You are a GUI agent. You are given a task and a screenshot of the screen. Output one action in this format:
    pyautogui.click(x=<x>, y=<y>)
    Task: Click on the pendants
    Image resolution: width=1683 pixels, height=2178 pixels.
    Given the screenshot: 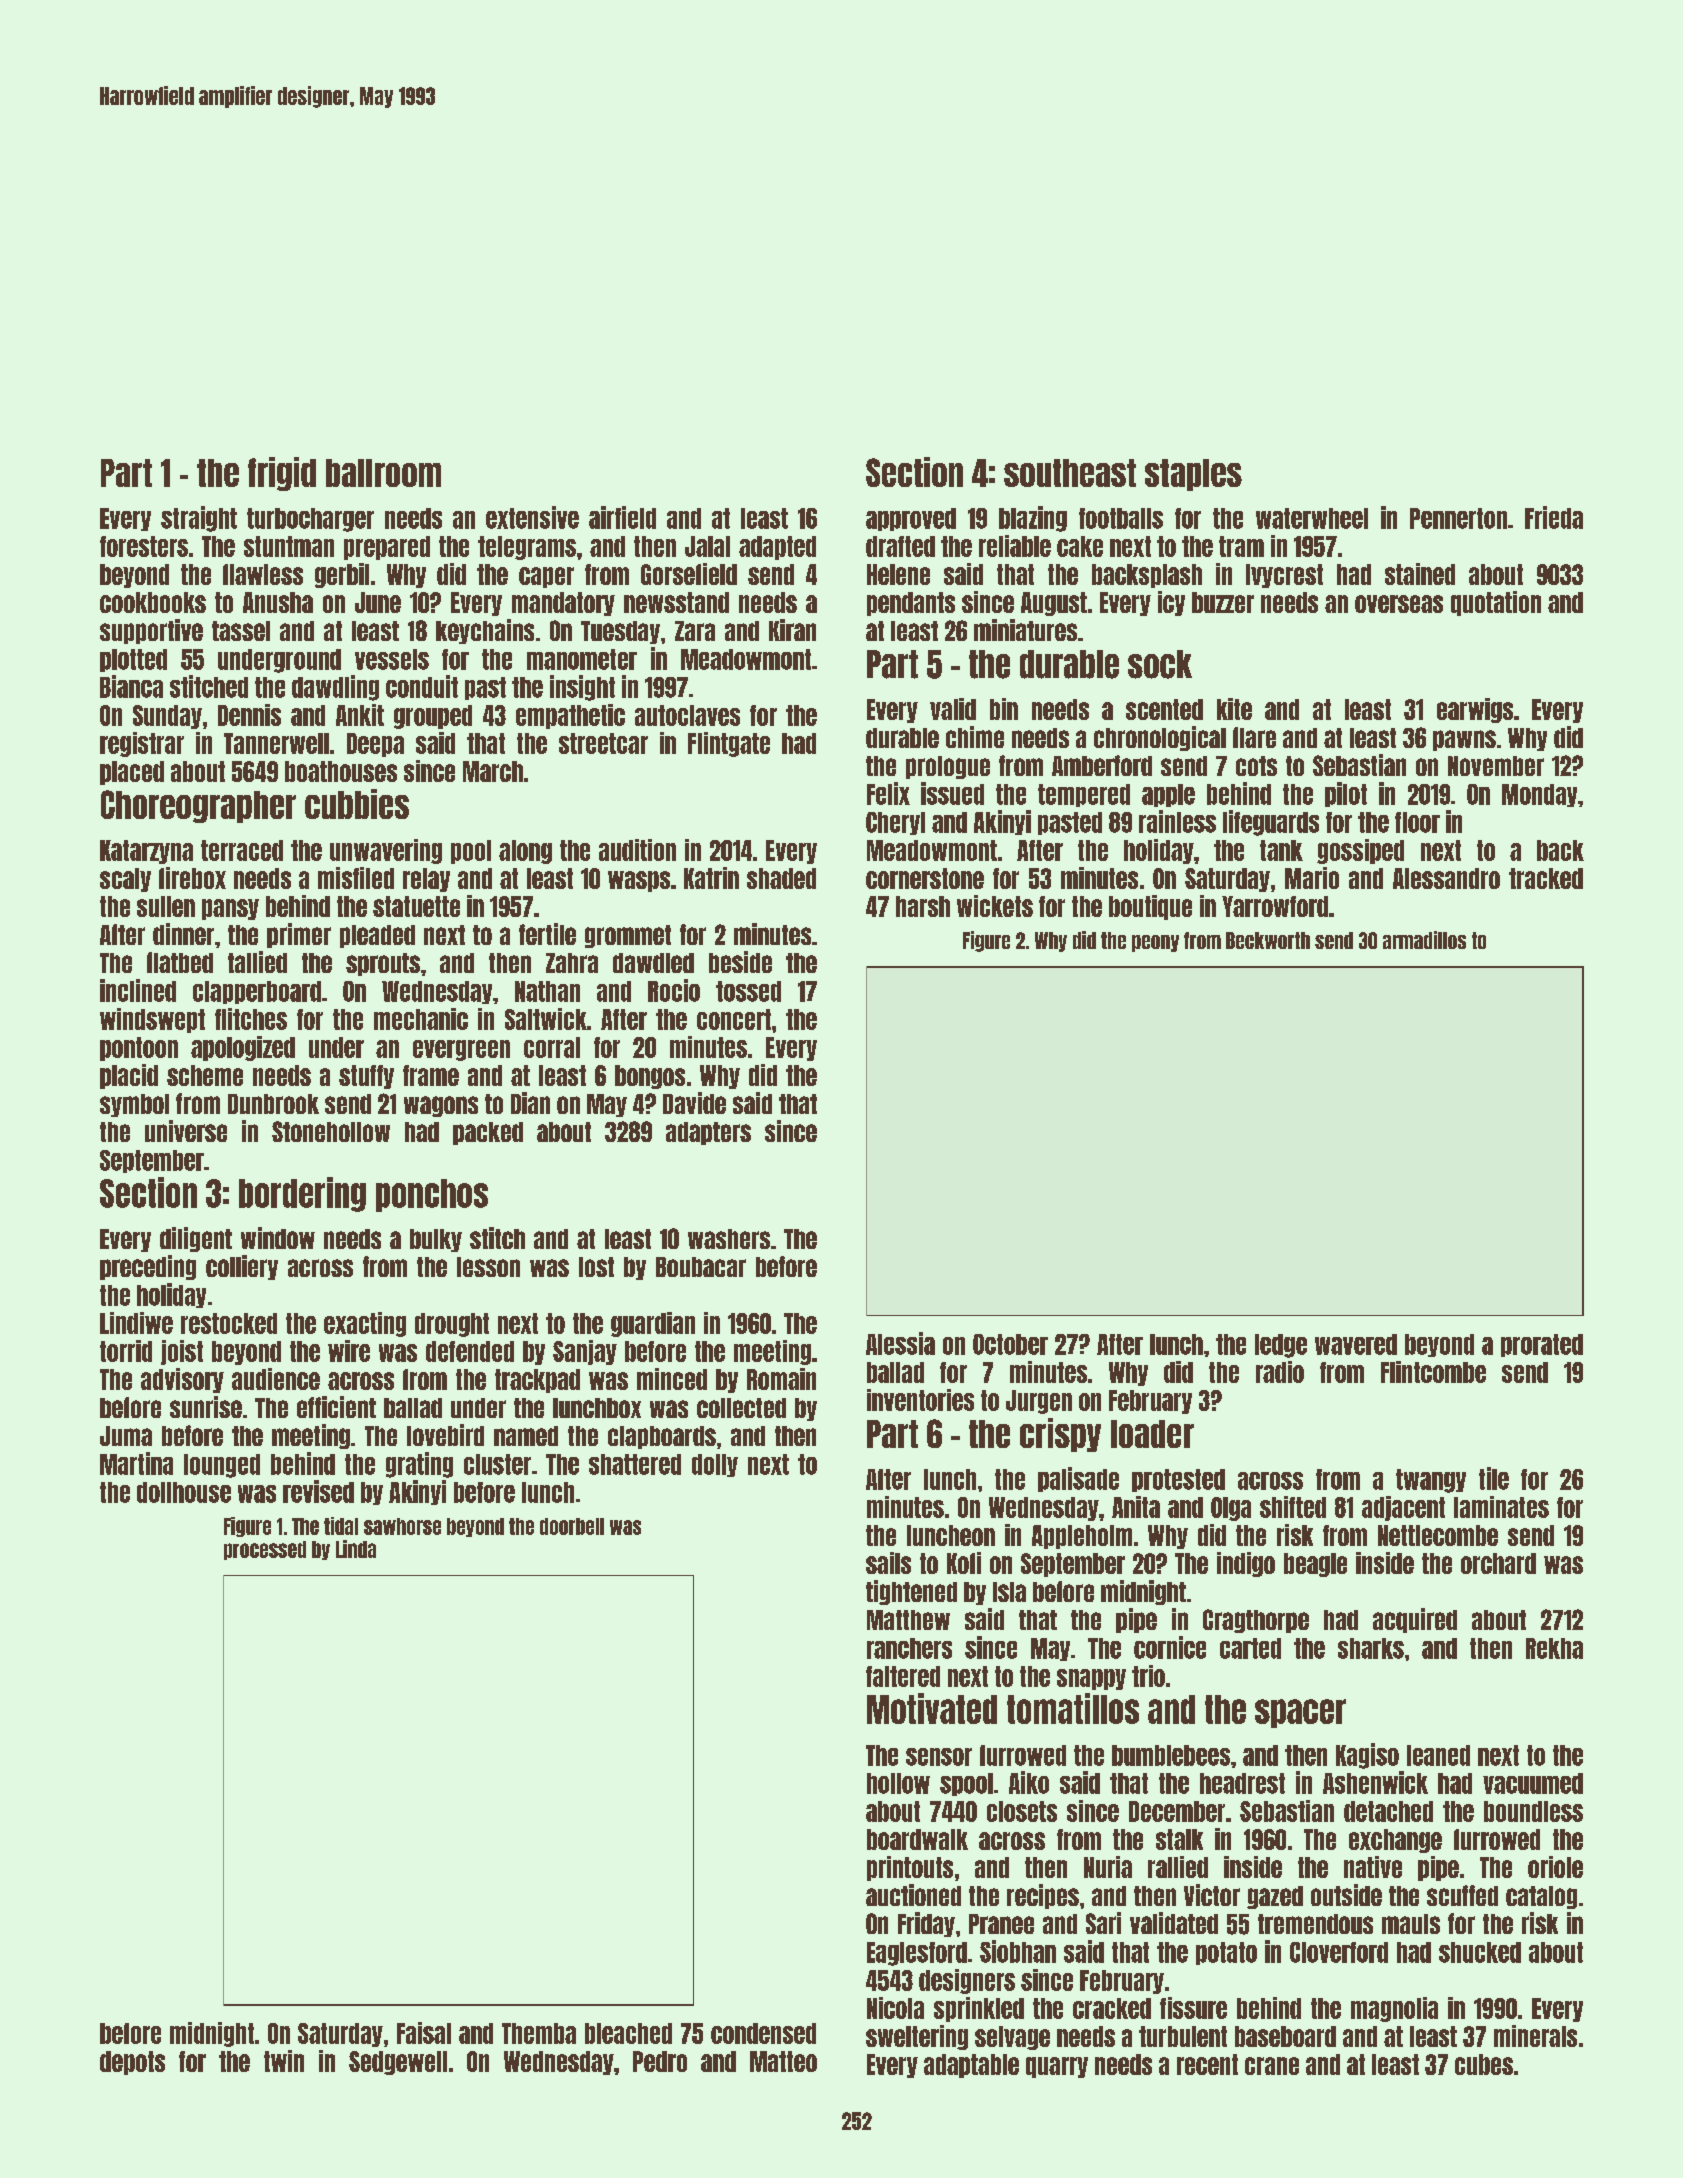 What is the action you would take?
    pyautogui.click(x=911, y=604)
